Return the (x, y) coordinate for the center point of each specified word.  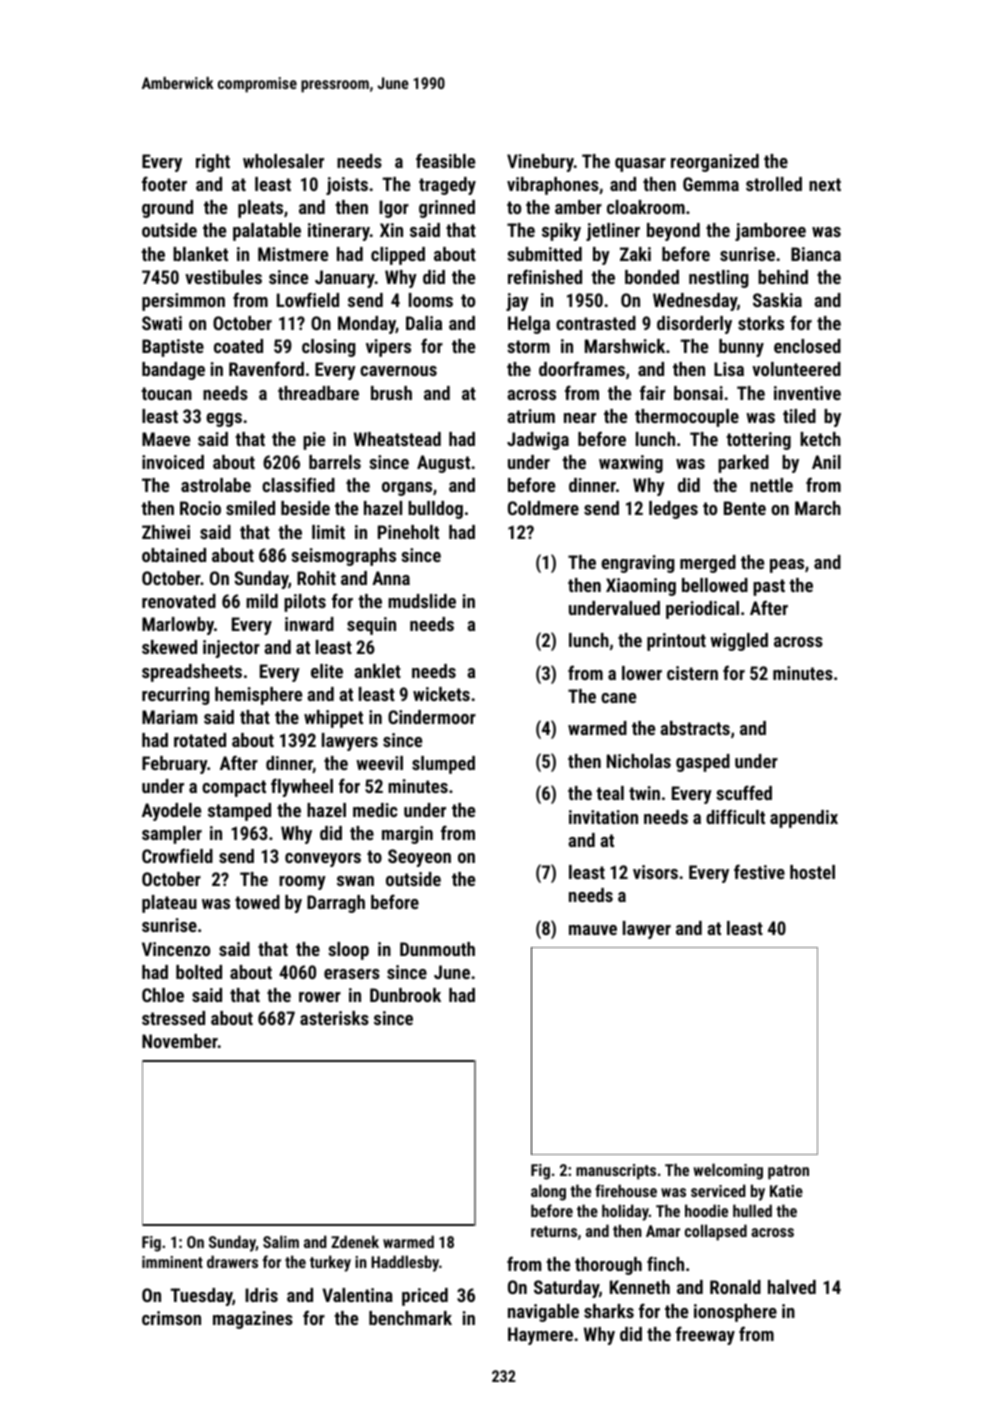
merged (708, 564)
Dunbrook (405, 995)
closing (329, 348)
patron (788, 1172)
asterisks (334, 1018)
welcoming (728, 1171)
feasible (445, 160)
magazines (253, 1320)
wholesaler (283, 161)
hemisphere (258, 696)
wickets (441, 694)
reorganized (715, 163)
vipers (388, 348)
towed (257, 902)
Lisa (729, 369)
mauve (593, 930)
